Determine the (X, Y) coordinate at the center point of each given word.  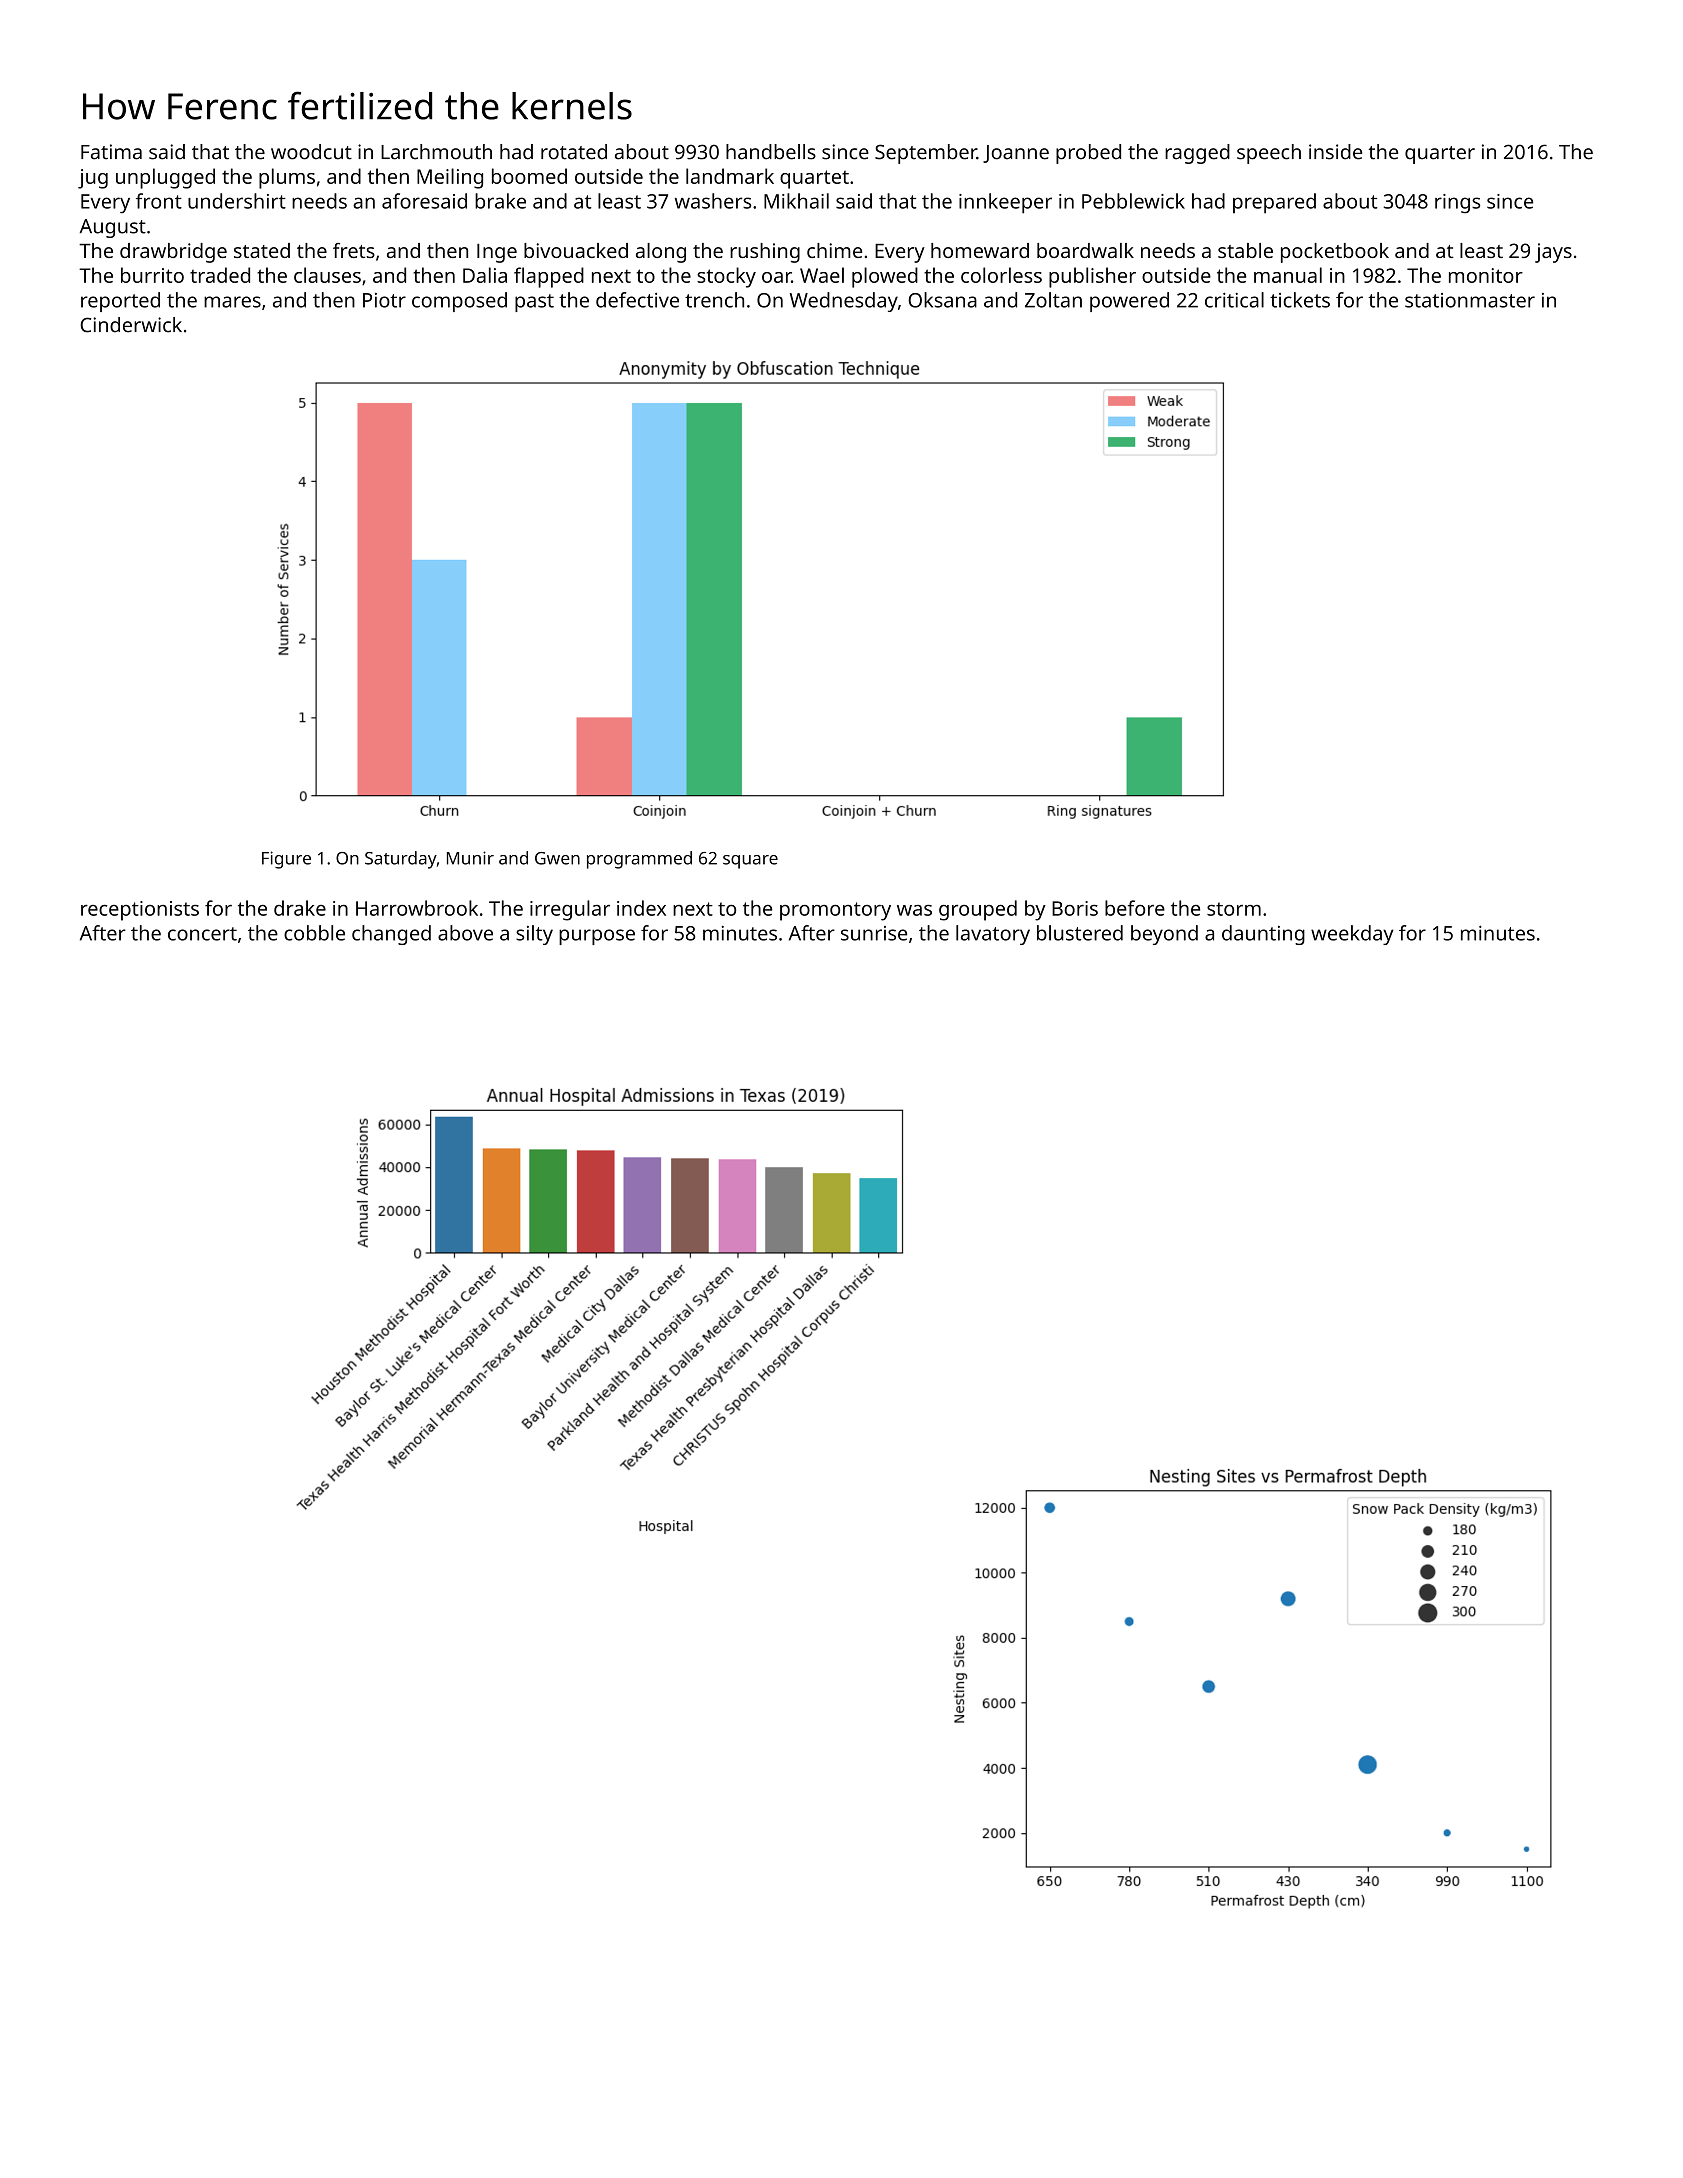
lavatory (993, 935)
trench (714, 300)
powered (1129, 302)
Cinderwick (131, 325)
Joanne (1016, 154)
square (750, 862)
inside (1335, 152)
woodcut (311, 152)
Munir (470, 858)
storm (1234, 909)
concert (202, 934)
